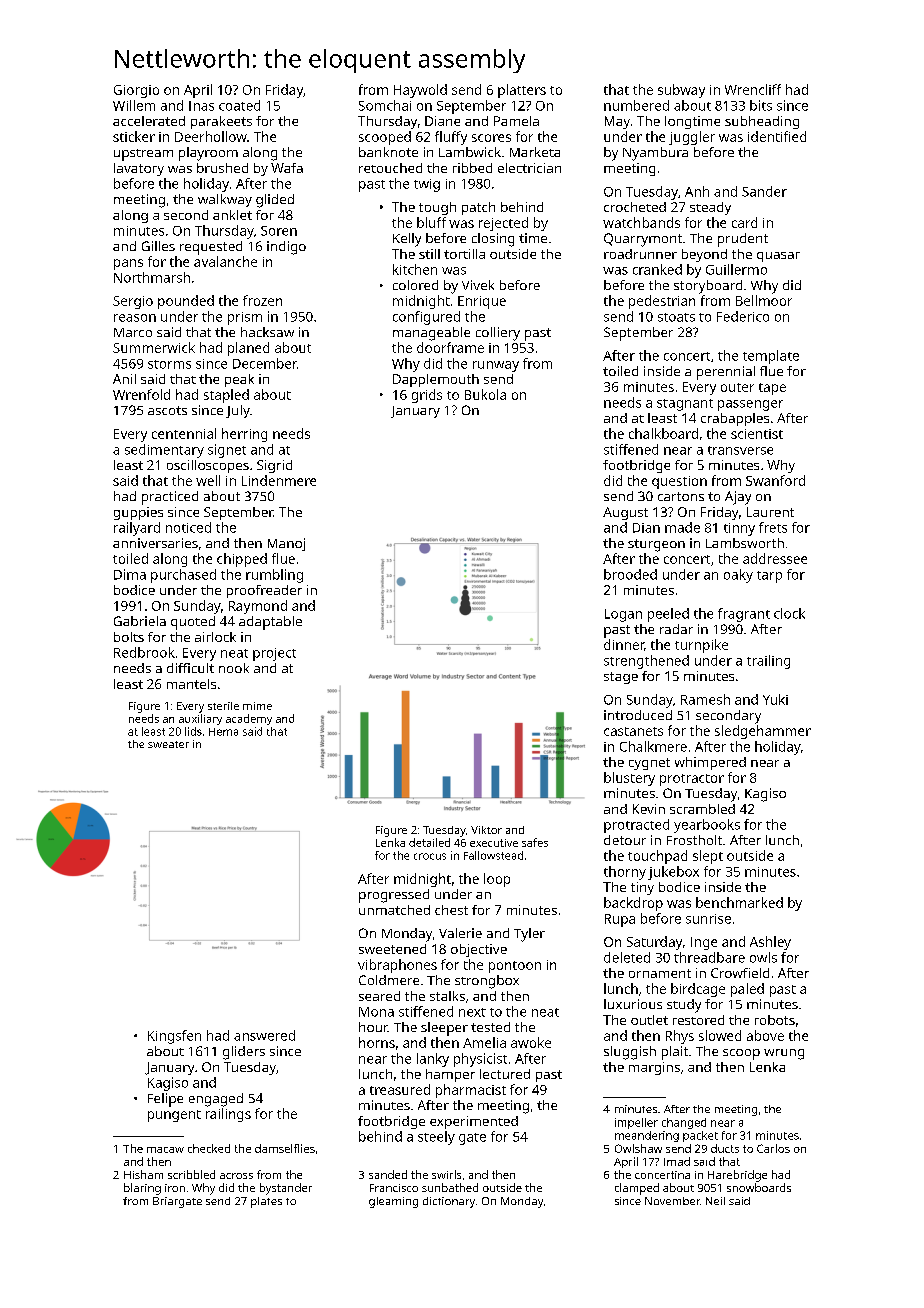  What do you see at coordinates (485, 394) in the image?
I see `Bukola` at bounding box center [485, 394].
